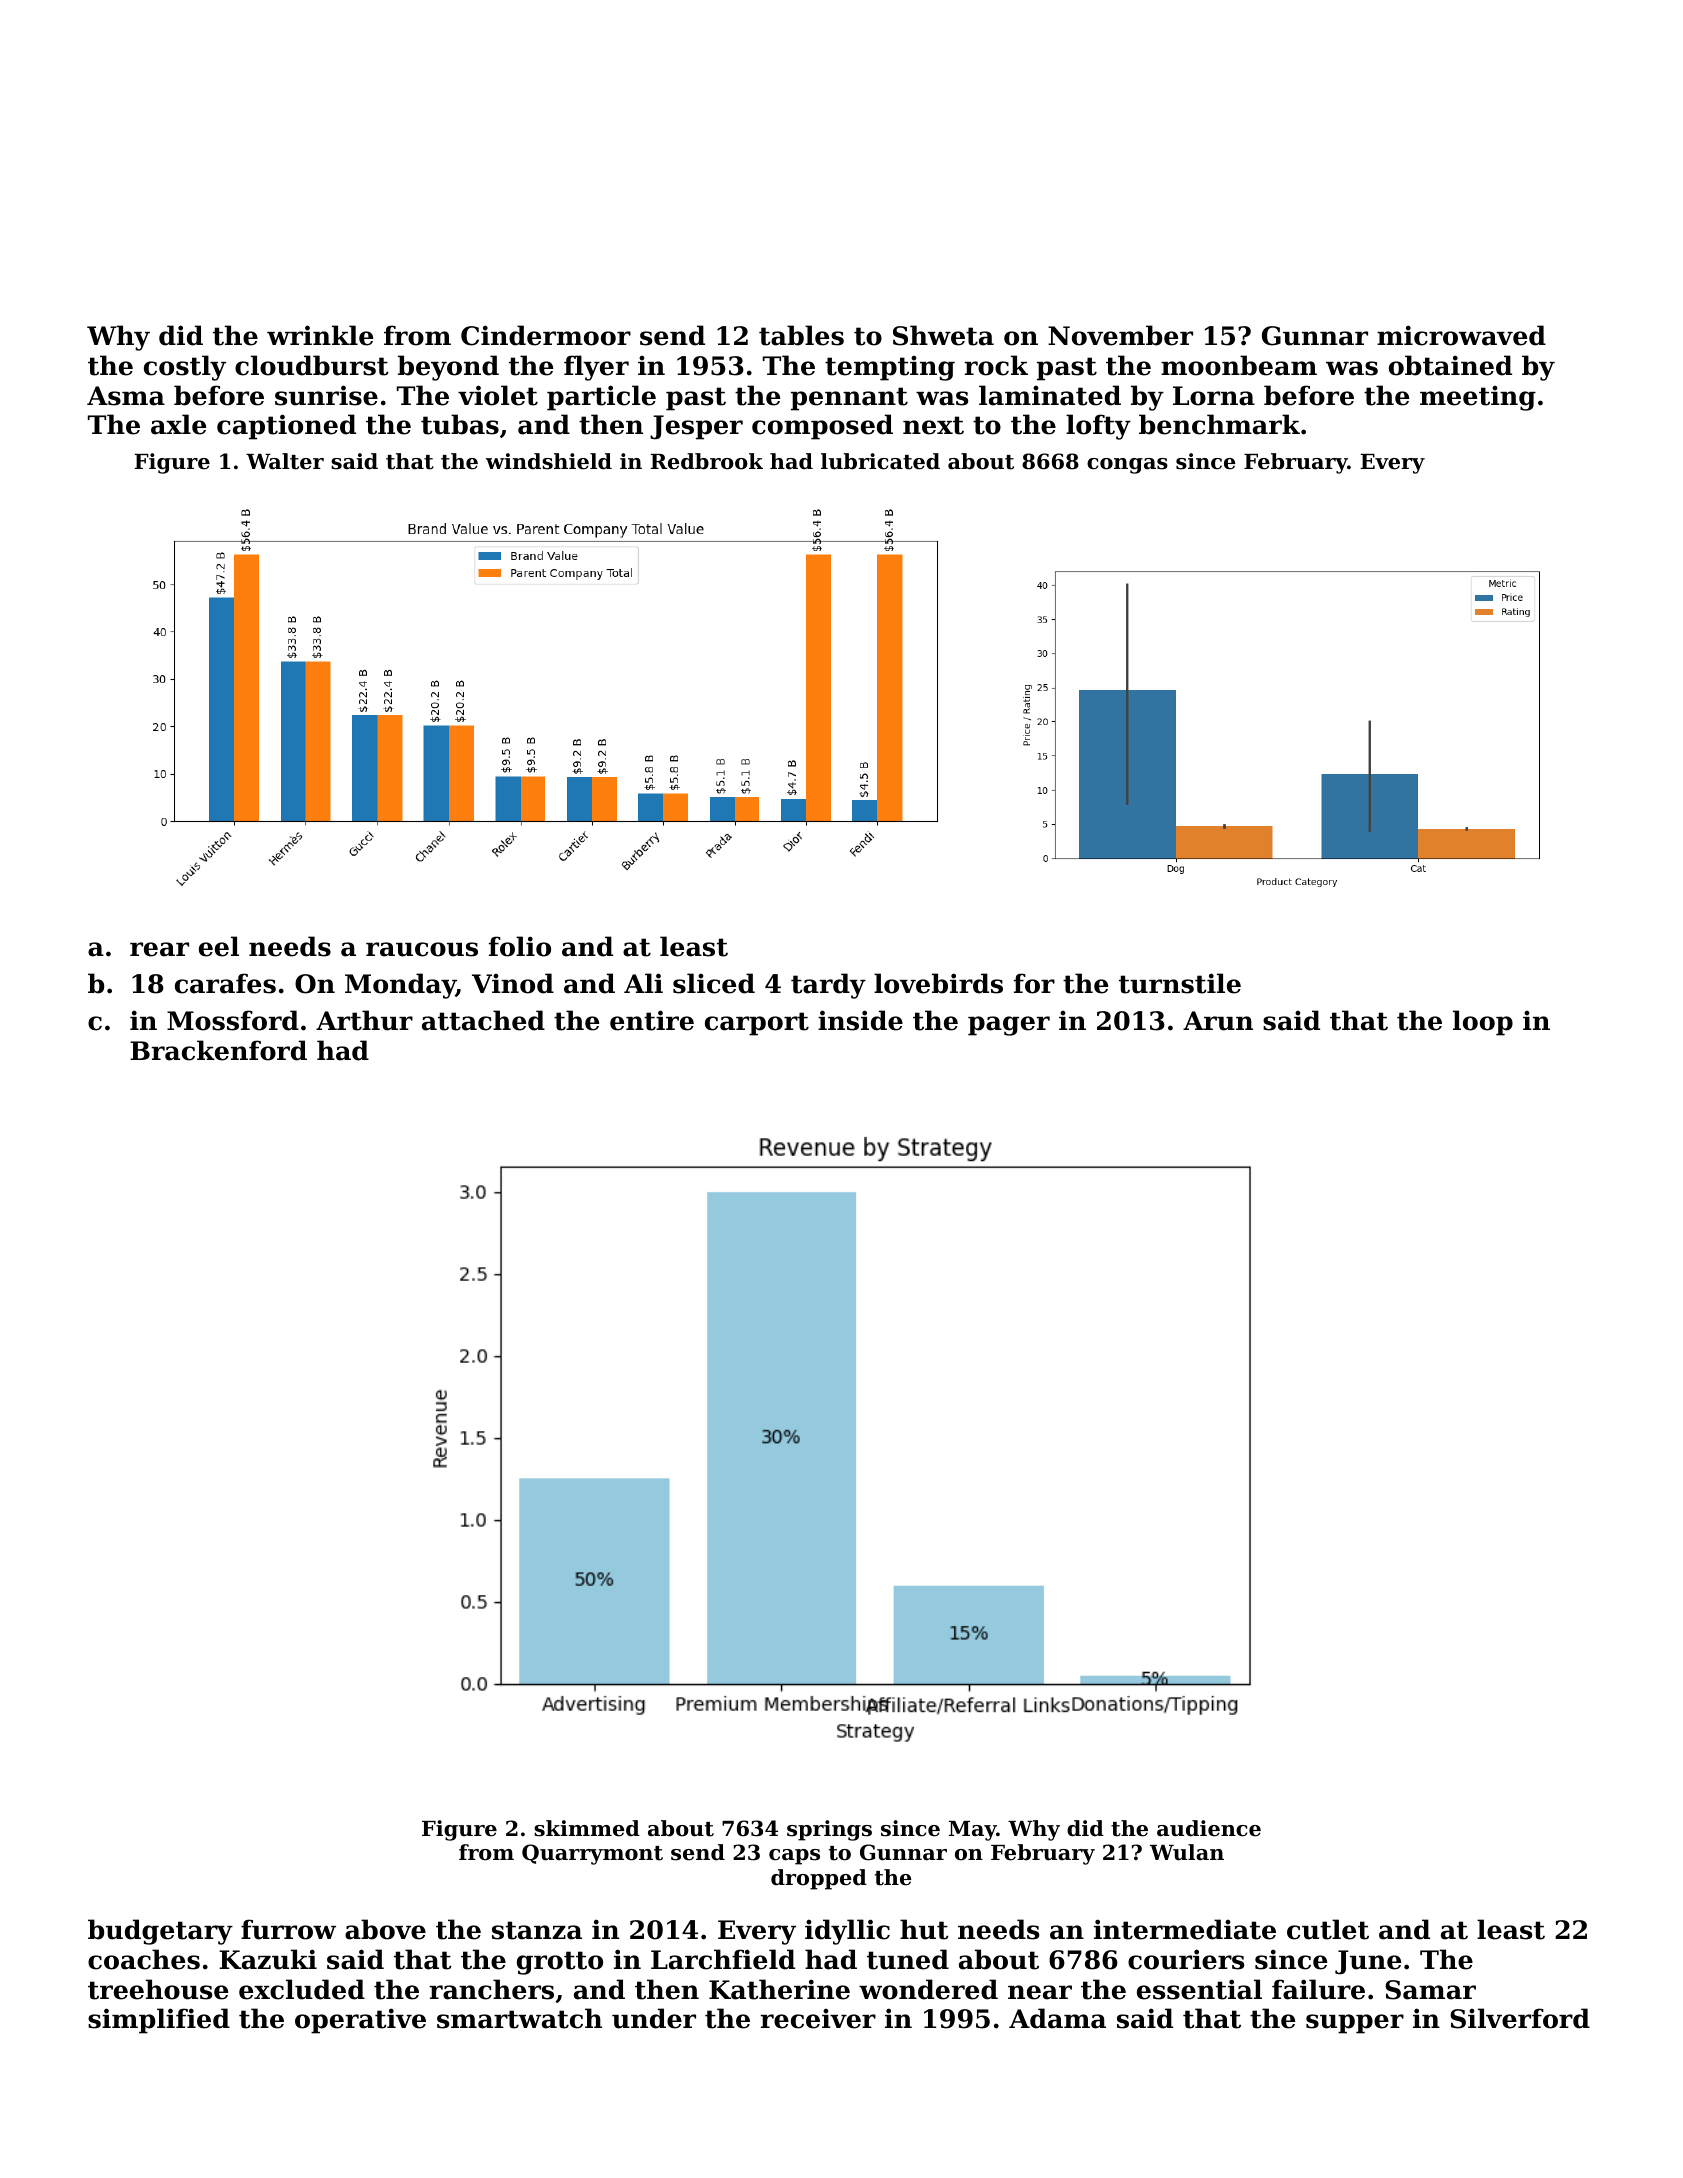 The image size is (1683, 2178). Describe the element at coordinates (185, 368) in the document. I see `costly` at that location.
